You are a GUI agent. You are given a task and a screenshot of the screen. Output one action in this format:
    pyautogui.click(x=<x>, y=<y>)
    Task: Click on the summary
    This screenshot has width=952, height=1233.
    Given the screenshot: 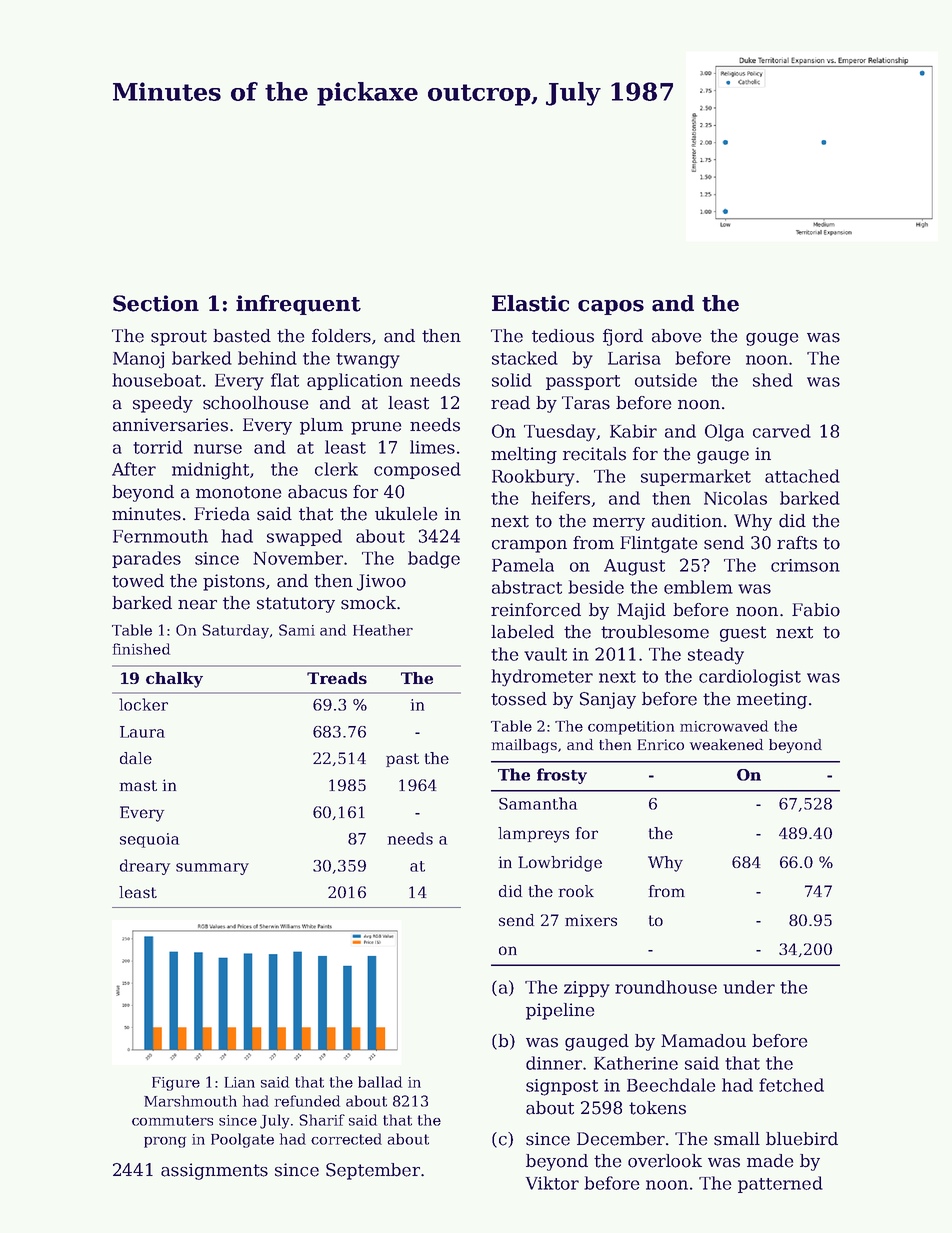 What is the action you would take?
    pyautogui.click(x=212, y=869)
